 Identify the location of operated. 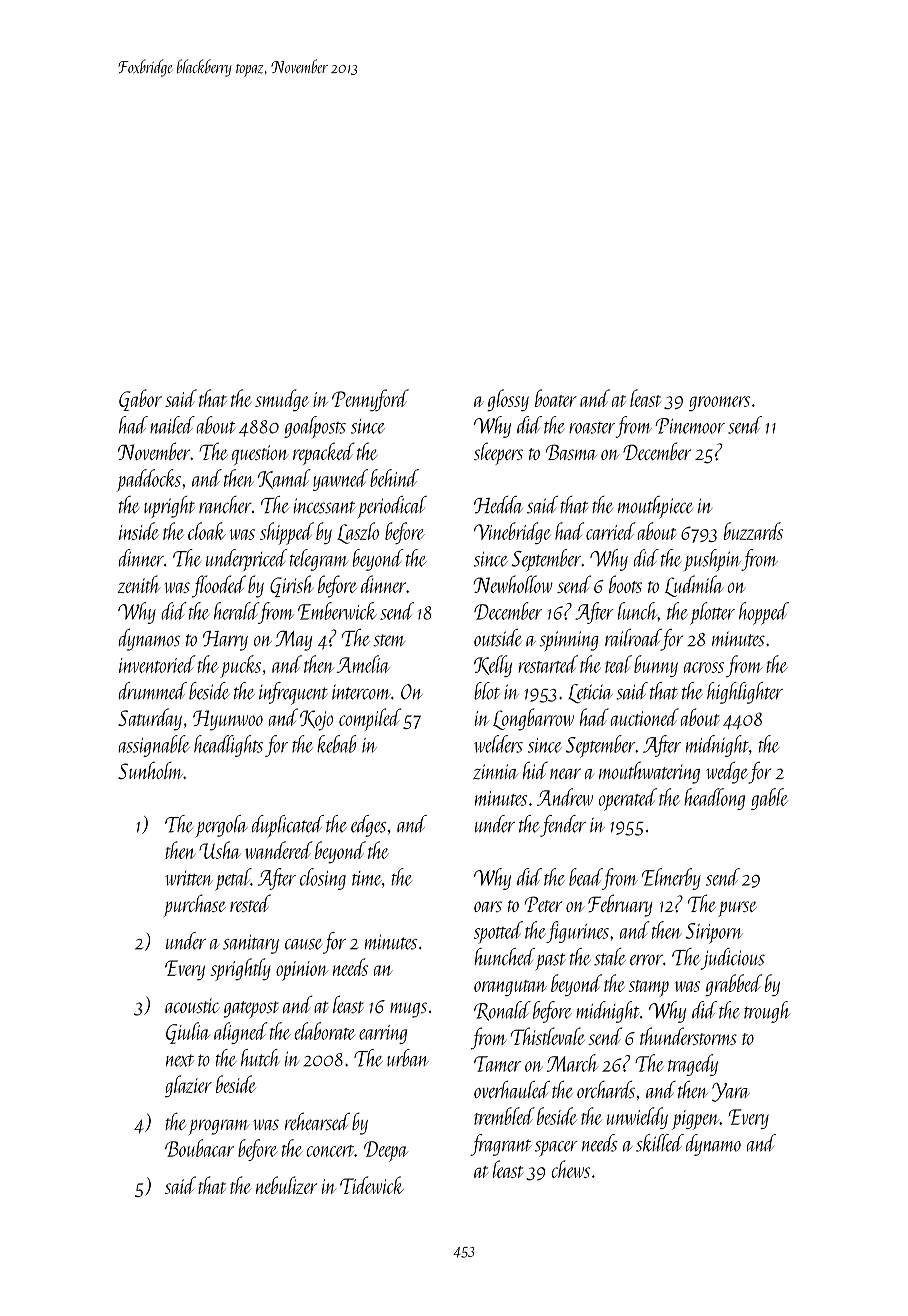
(628, 799).
